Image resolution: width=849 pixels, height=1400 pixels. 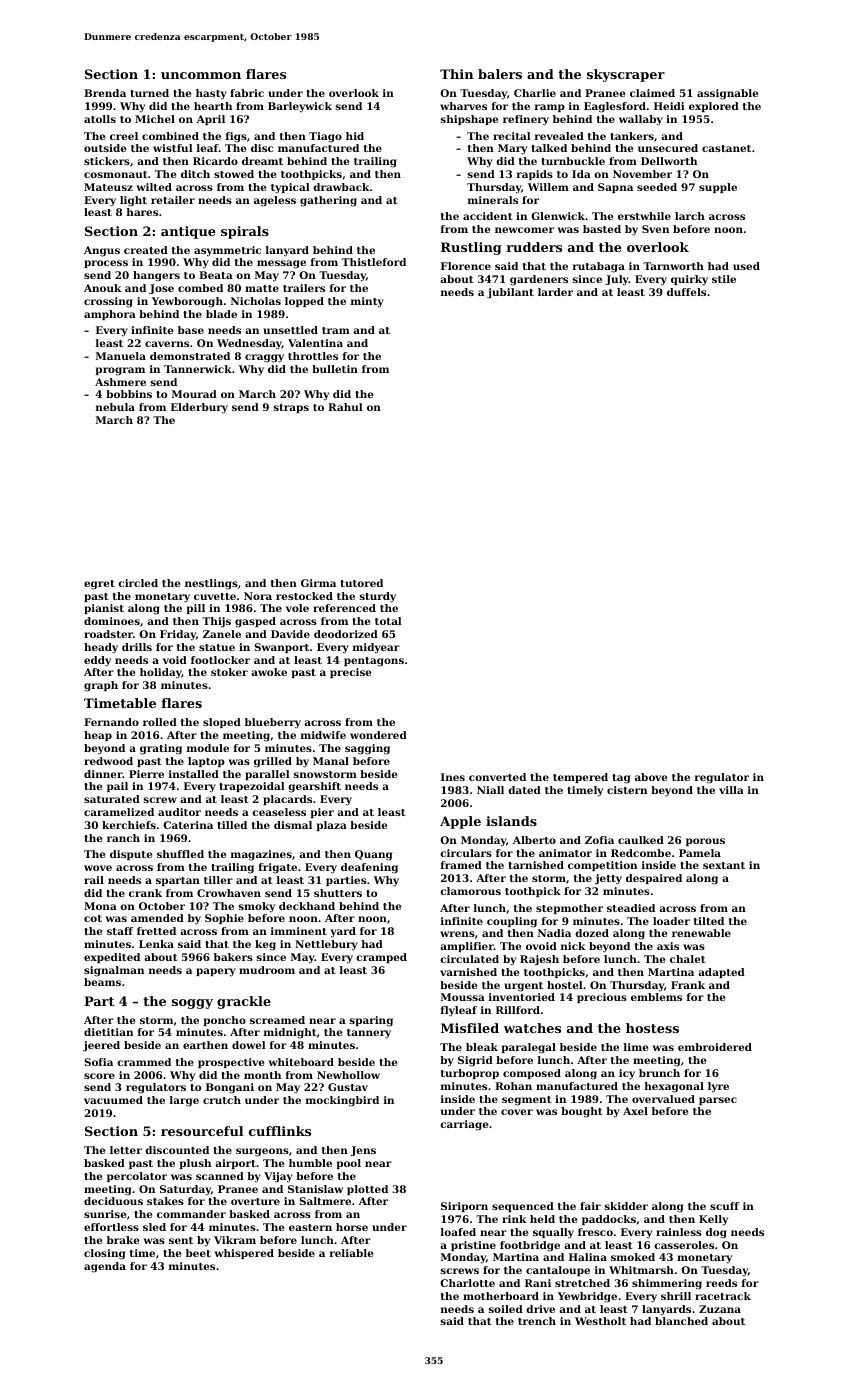 What do you see at coordinates (350, 673) in the document?
I see `precise` at bounding box center [350, 673].
